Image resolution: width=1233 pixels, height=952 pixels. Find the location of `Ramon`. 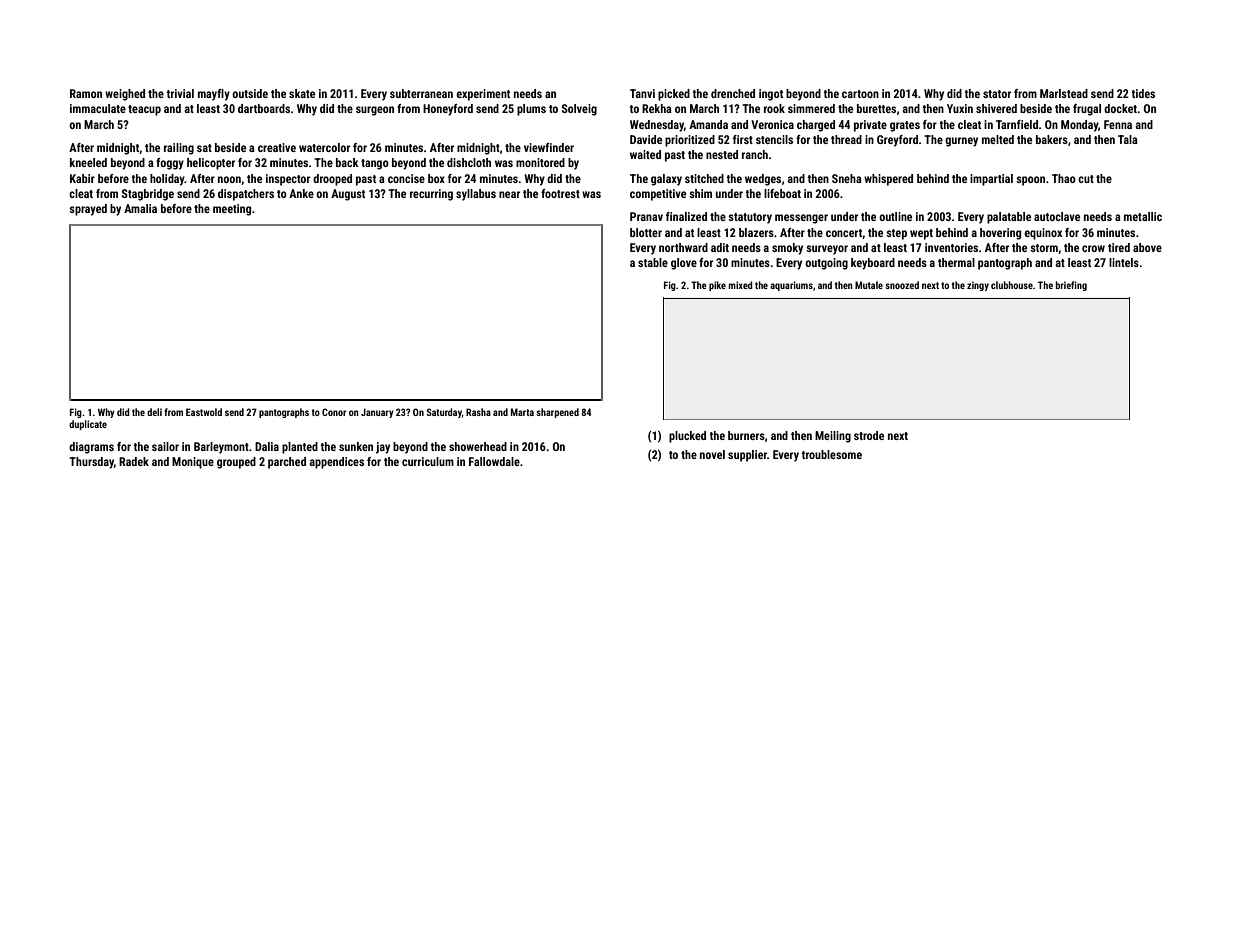

Ramon is located at coordinates (86, 93).
